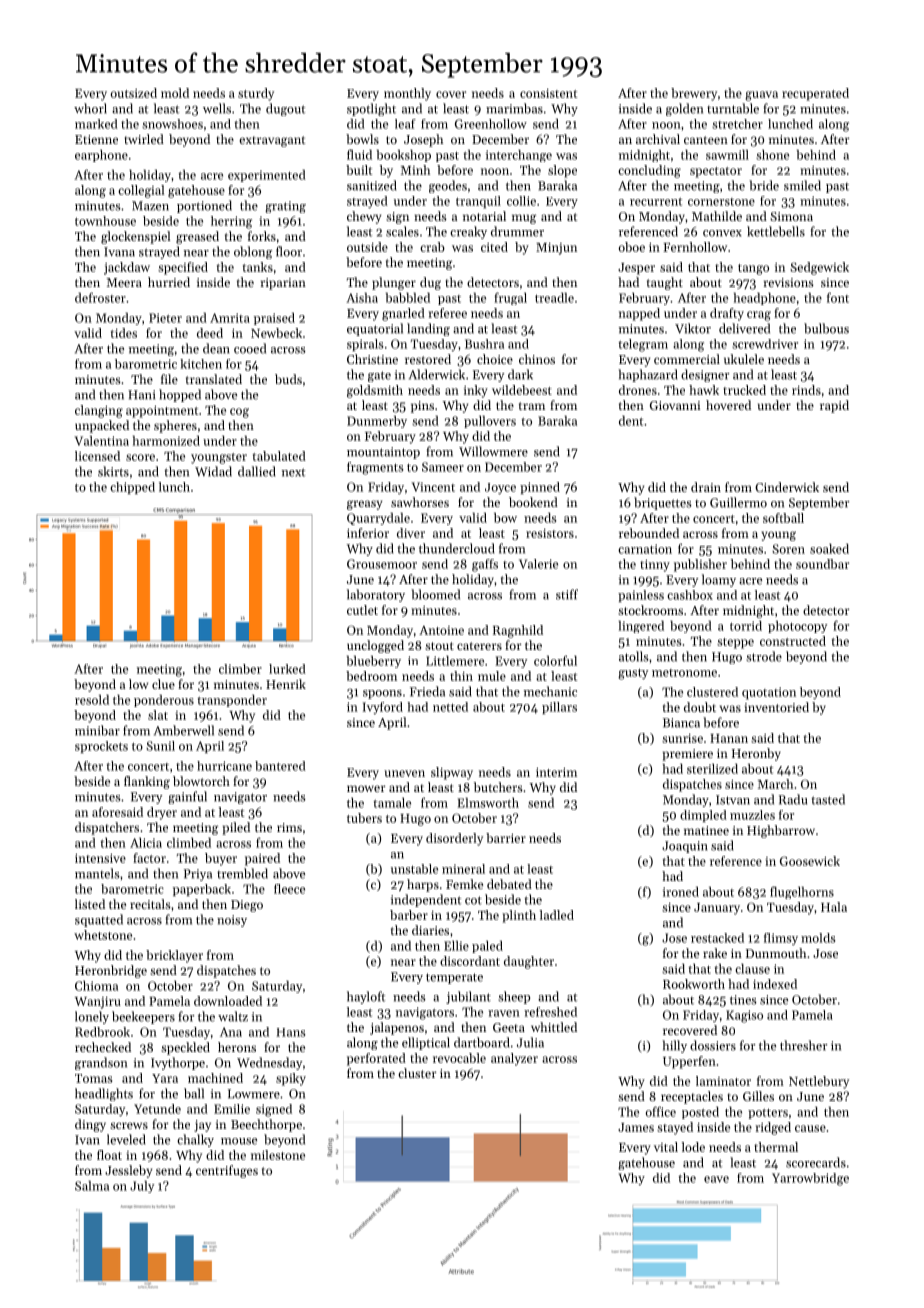 The height and width of the image is (1308, 924). I want to click on Tomas, so click(93, 1078).
